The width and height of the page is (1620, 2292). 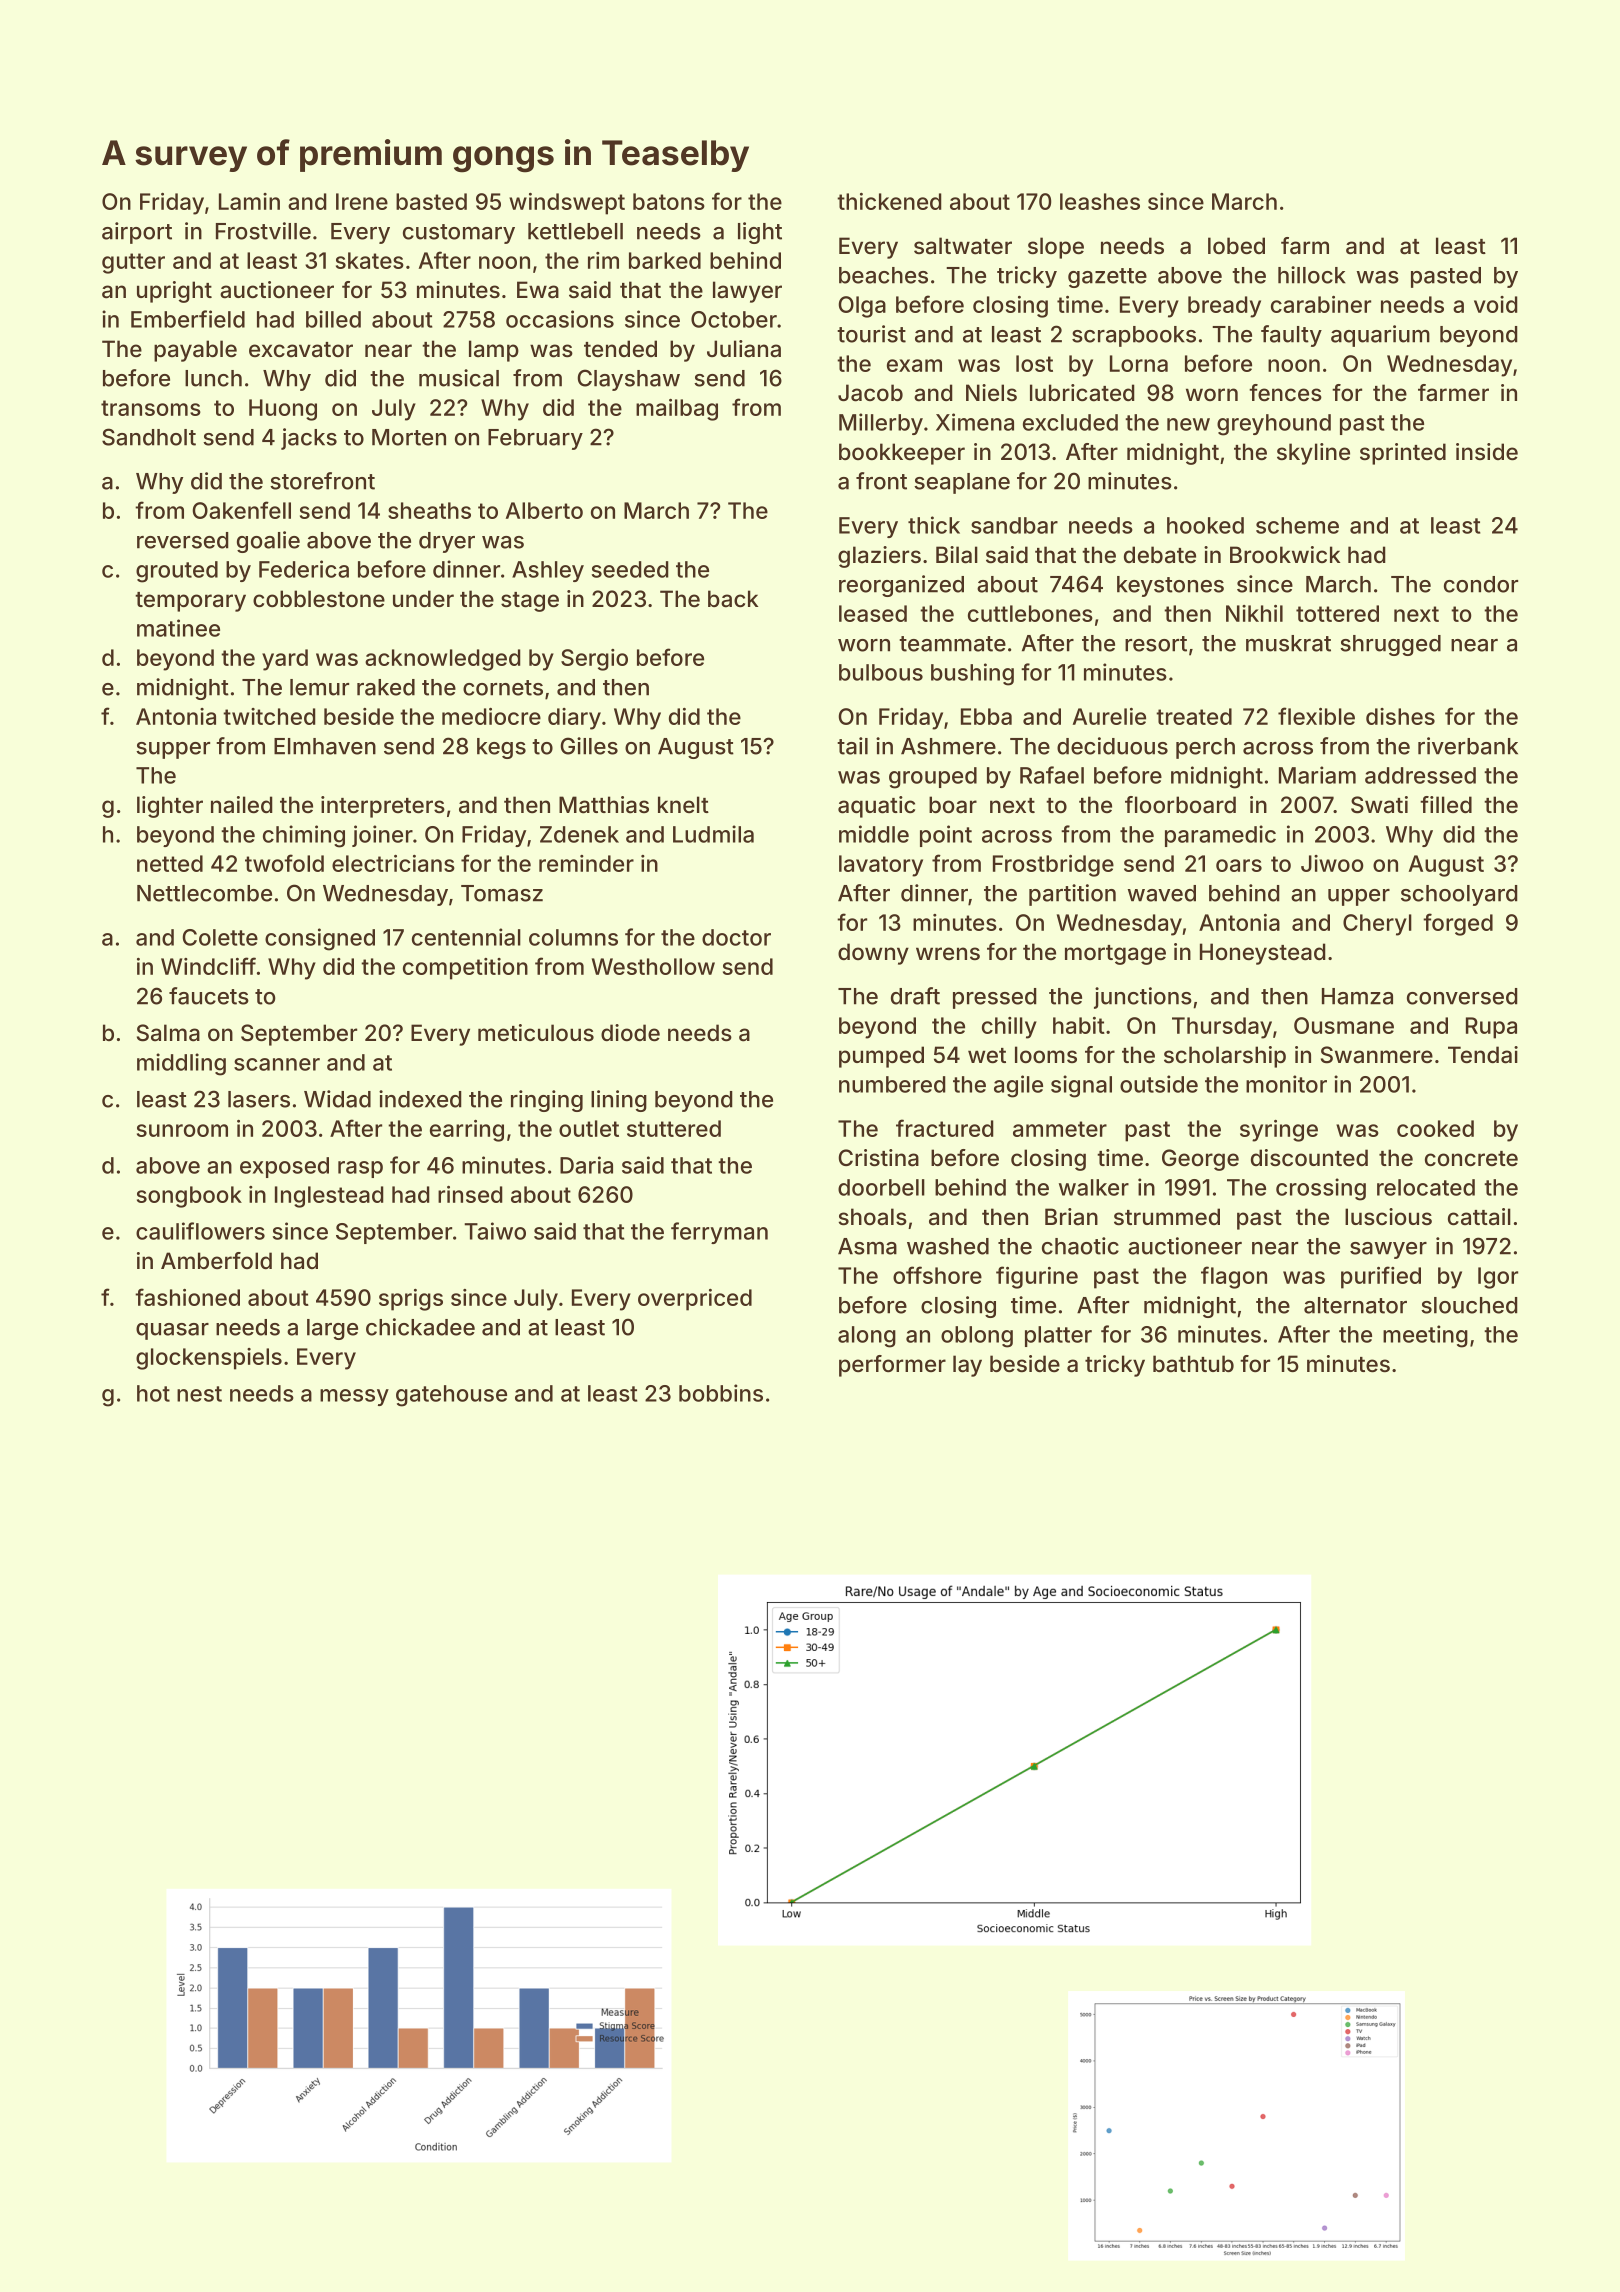 What do you see at coordinates (1390, 645) in the page?
I see `shrugged` at bounding box center [1390, 645].
